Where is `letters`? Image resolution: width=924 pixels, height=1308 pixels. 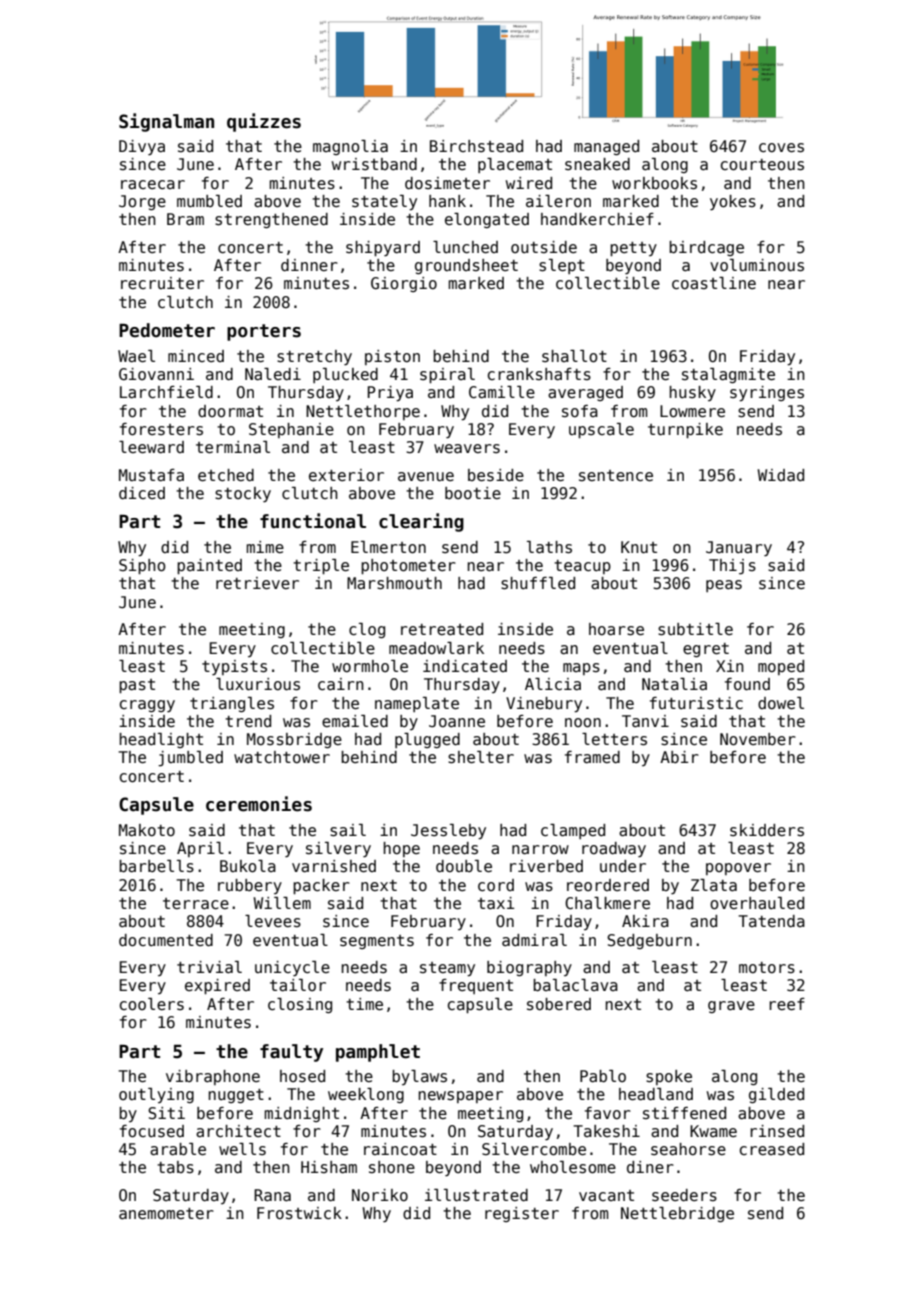
letters is located at coordinates (614, 739).
